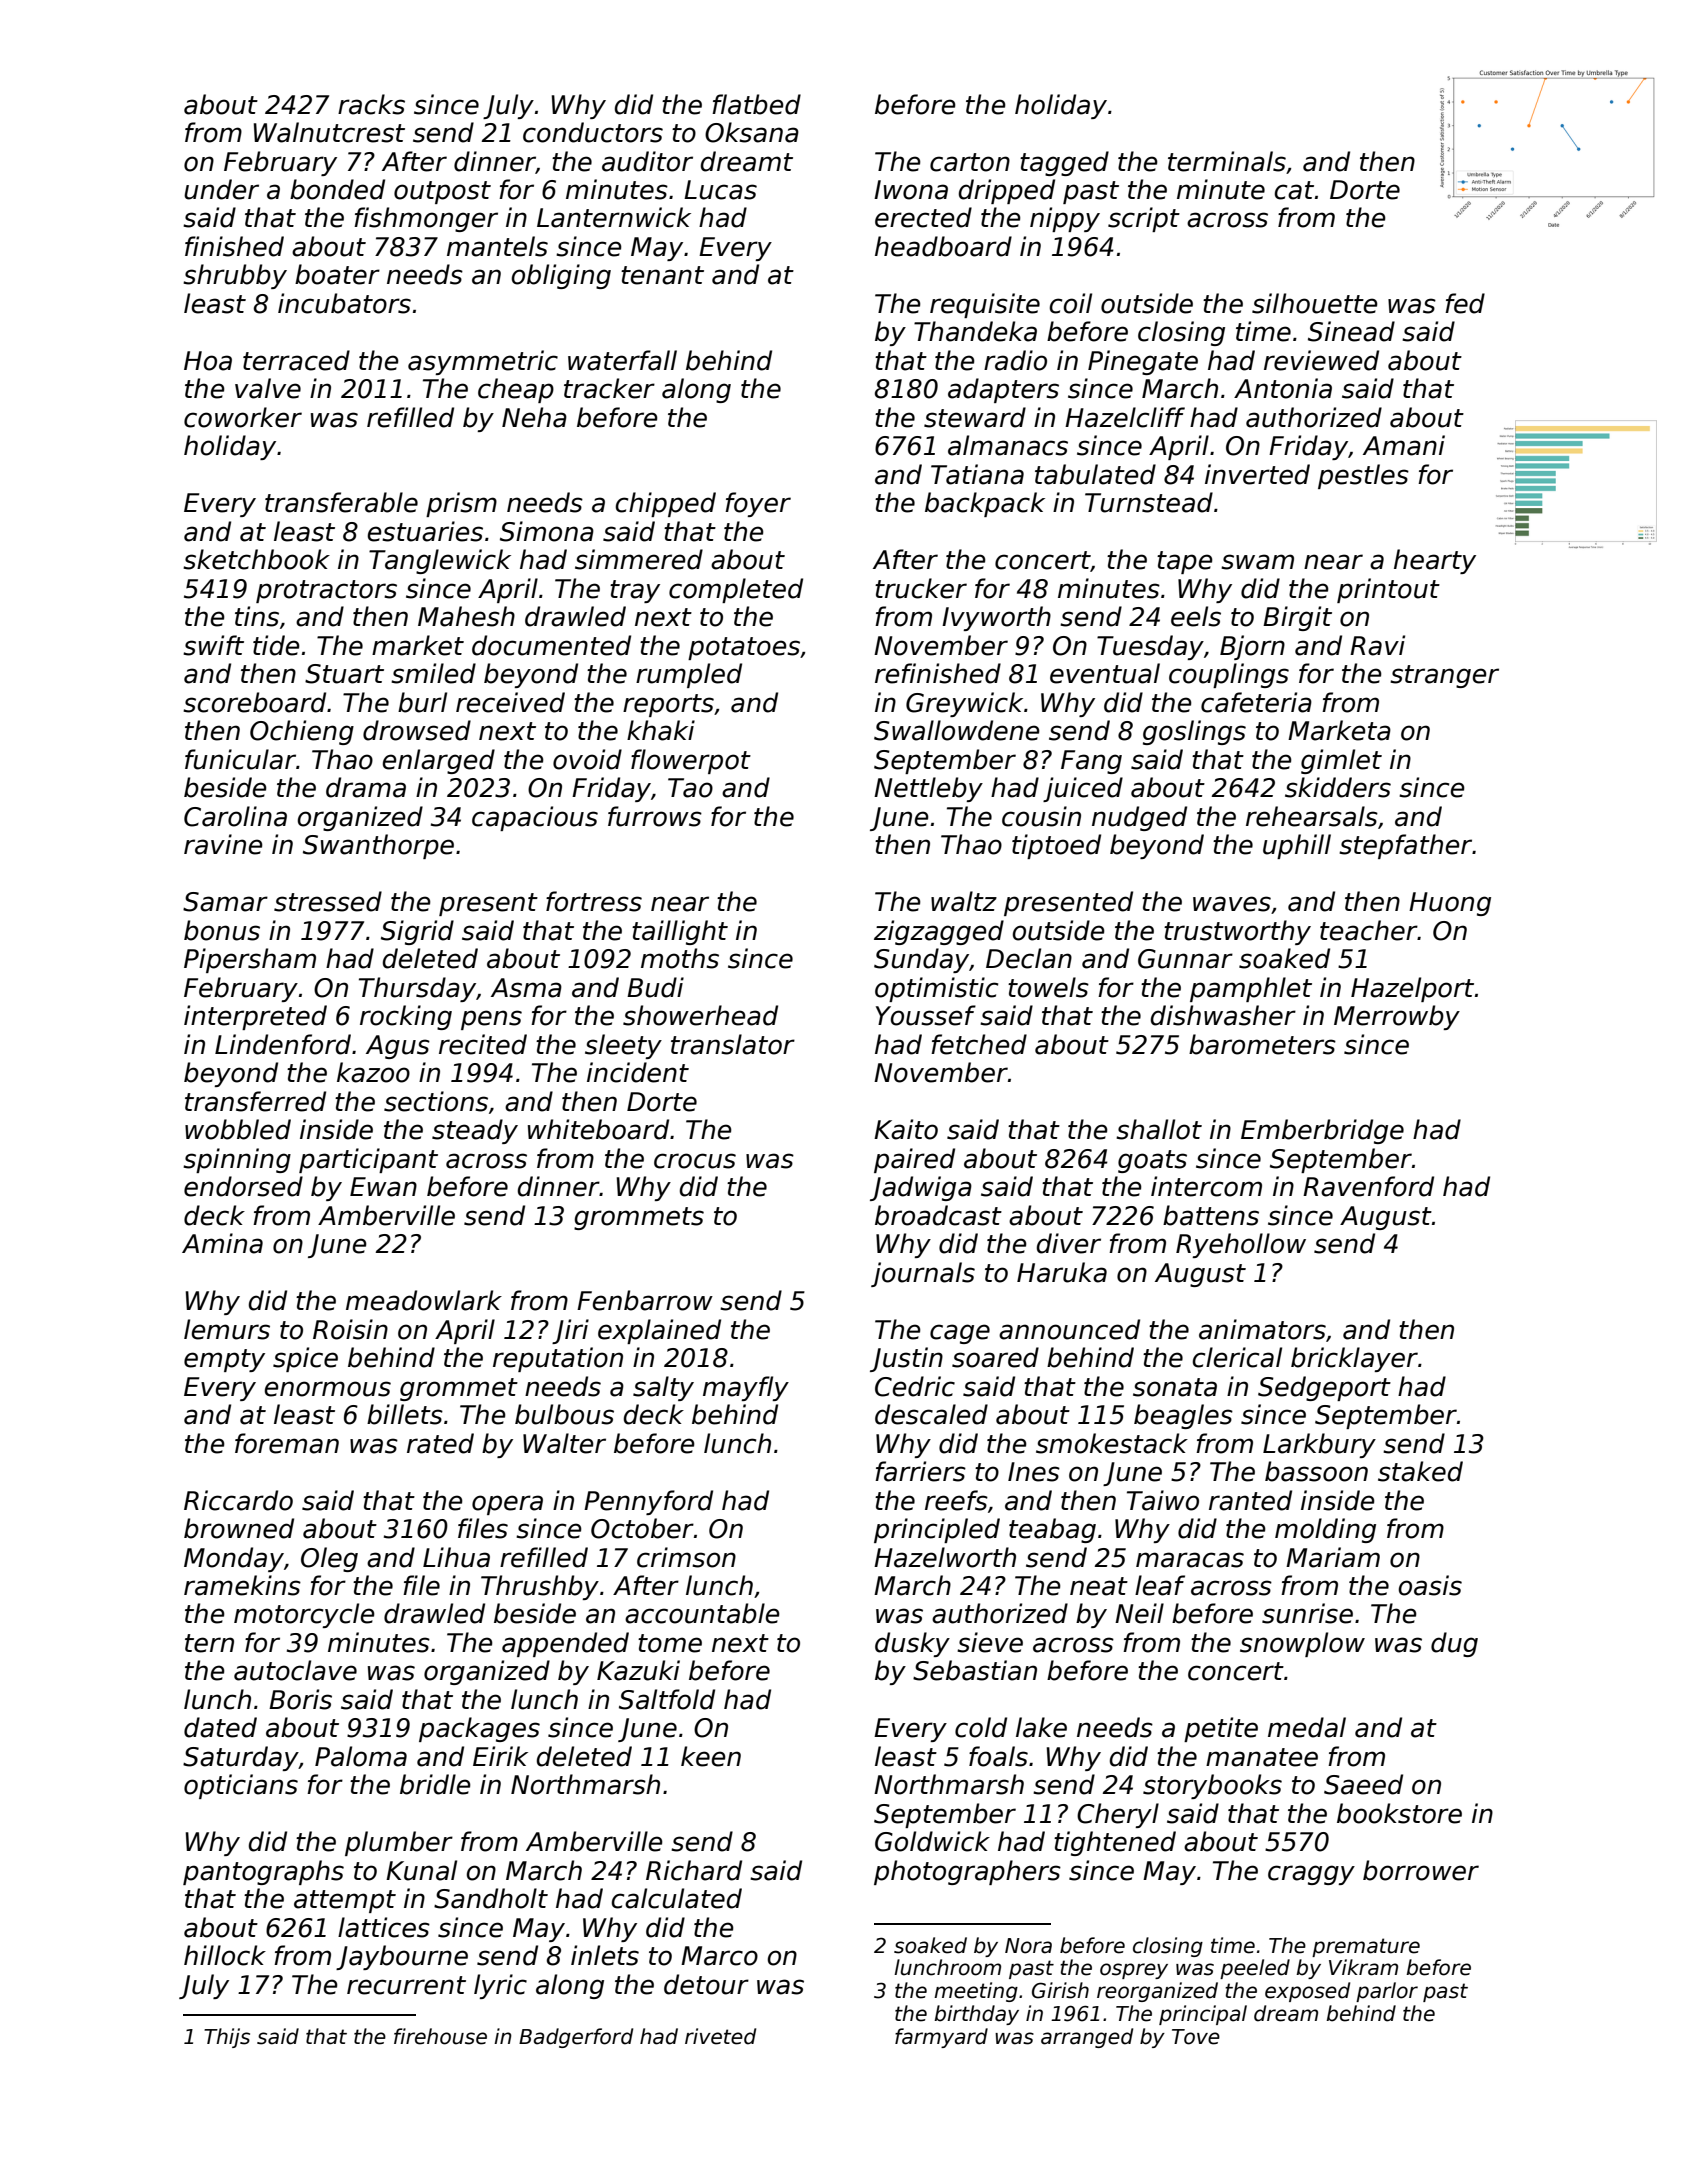 The height and width of the screenshot is (2178, 1683). What do you see at coordinates (1368, 1186) in the screenshot?
I see `Ravenford` at bounding box center [1368, 1186].
